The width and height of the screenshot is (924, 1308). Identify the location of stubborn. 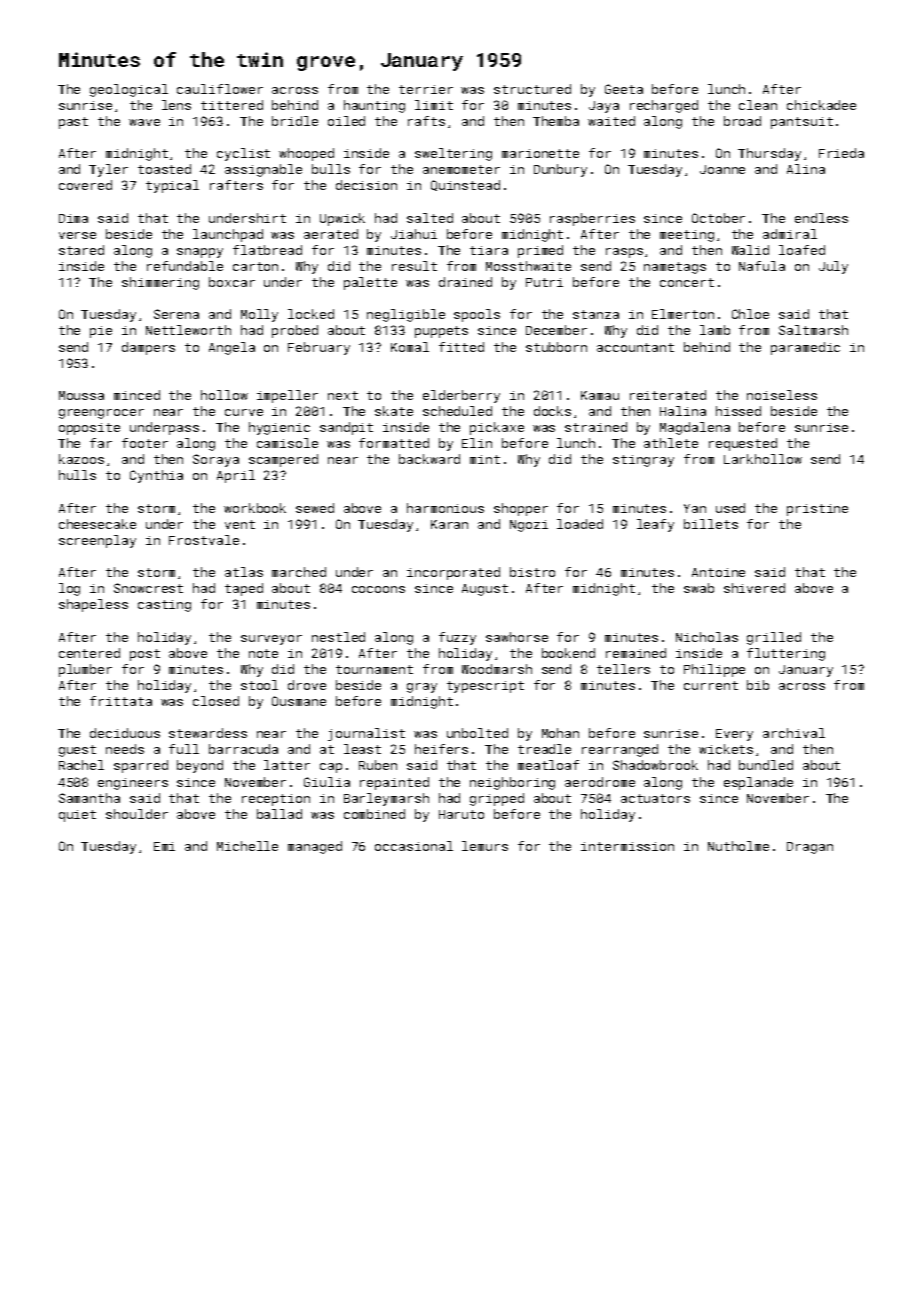
(556, 347).
